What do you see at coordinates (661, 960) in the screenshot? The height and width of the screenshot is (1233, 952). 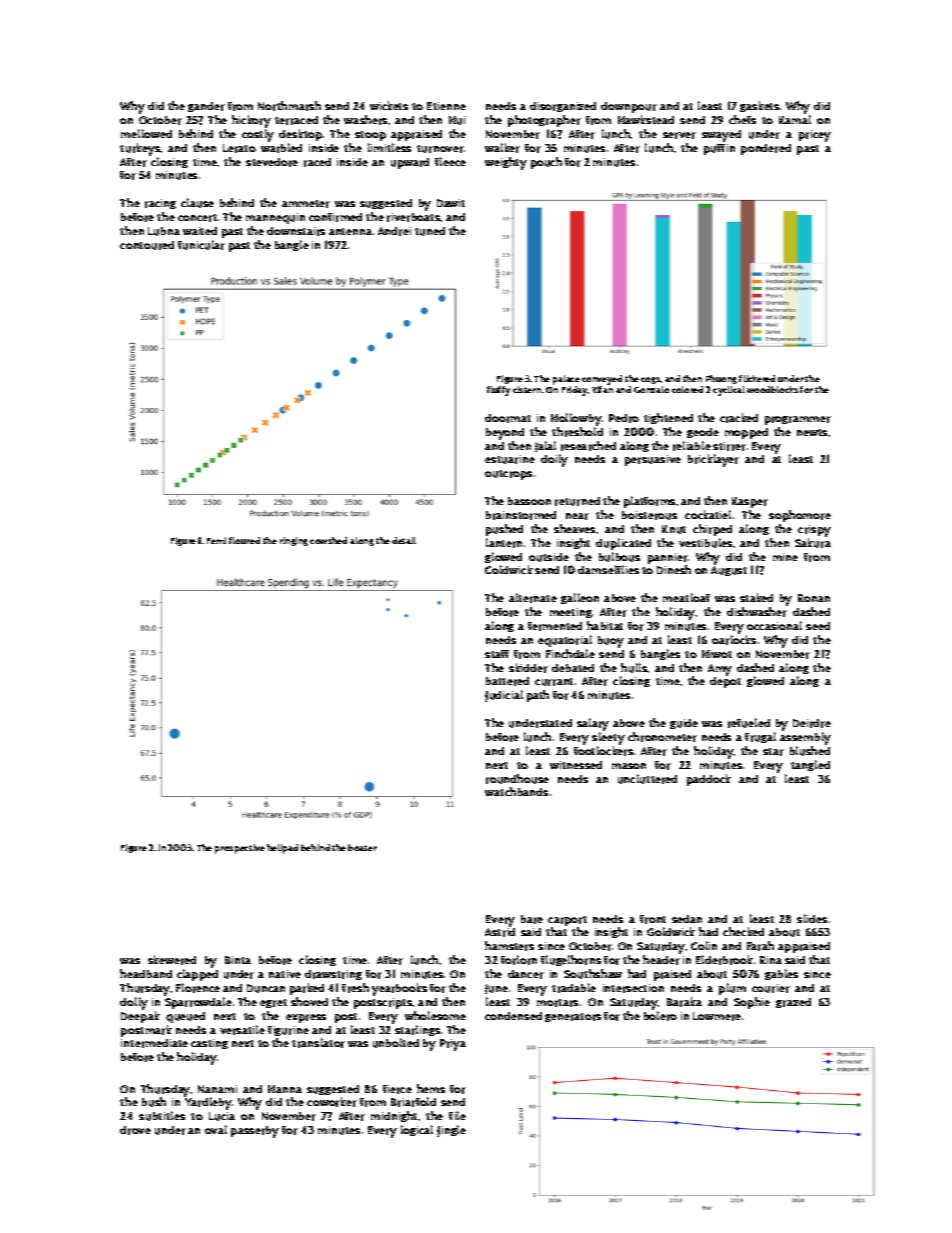 I see `header` at bounding box center [661, 960].
